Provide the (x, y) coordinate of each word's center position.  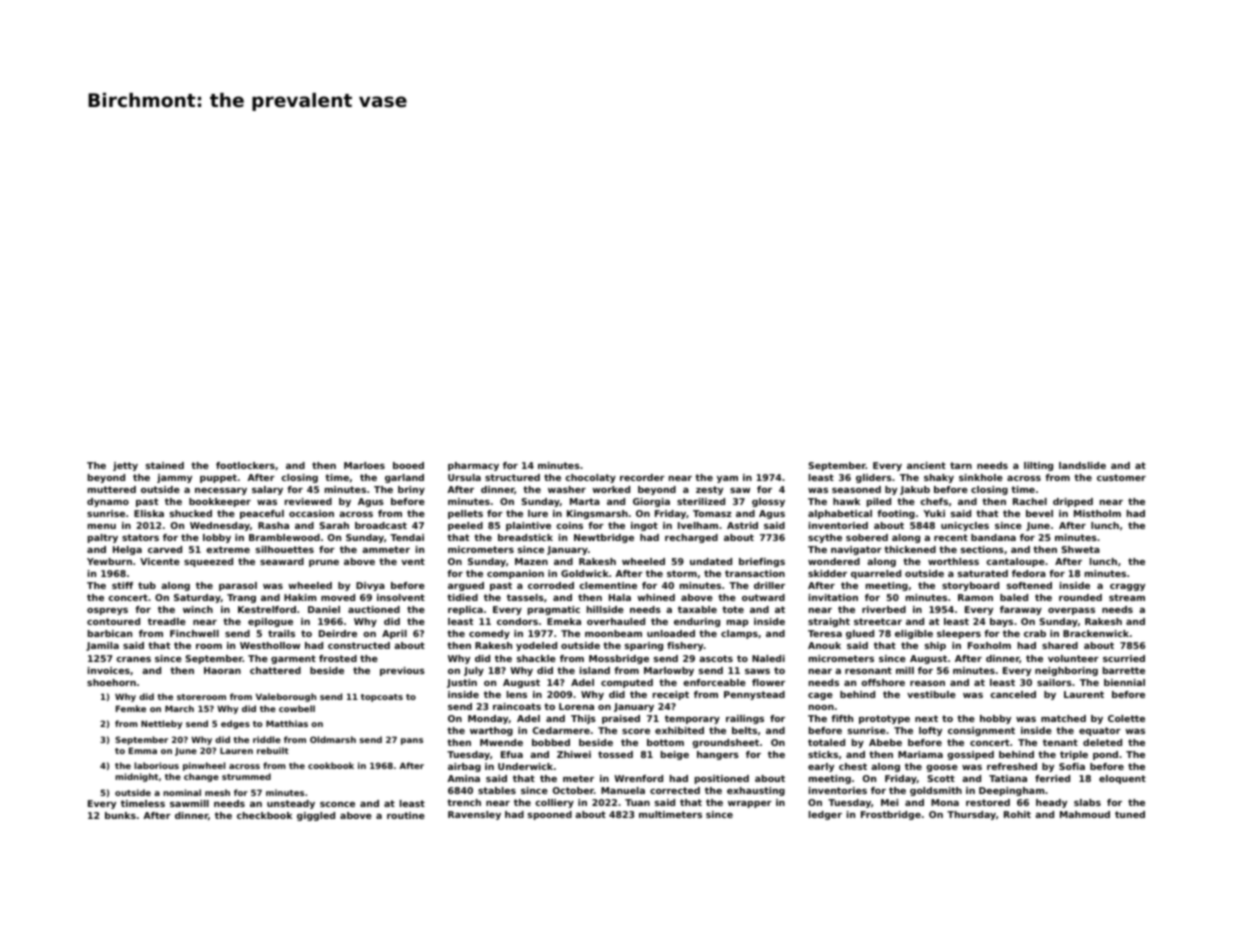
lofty (930, 731)
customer (1121, 477)
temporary (692, 719)
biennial (1124, 682)
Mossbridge (619, 659)
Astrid (742, 525)
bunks (120, 815)
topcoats (382, 698)
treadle (167, 621)
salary (267, 490)
